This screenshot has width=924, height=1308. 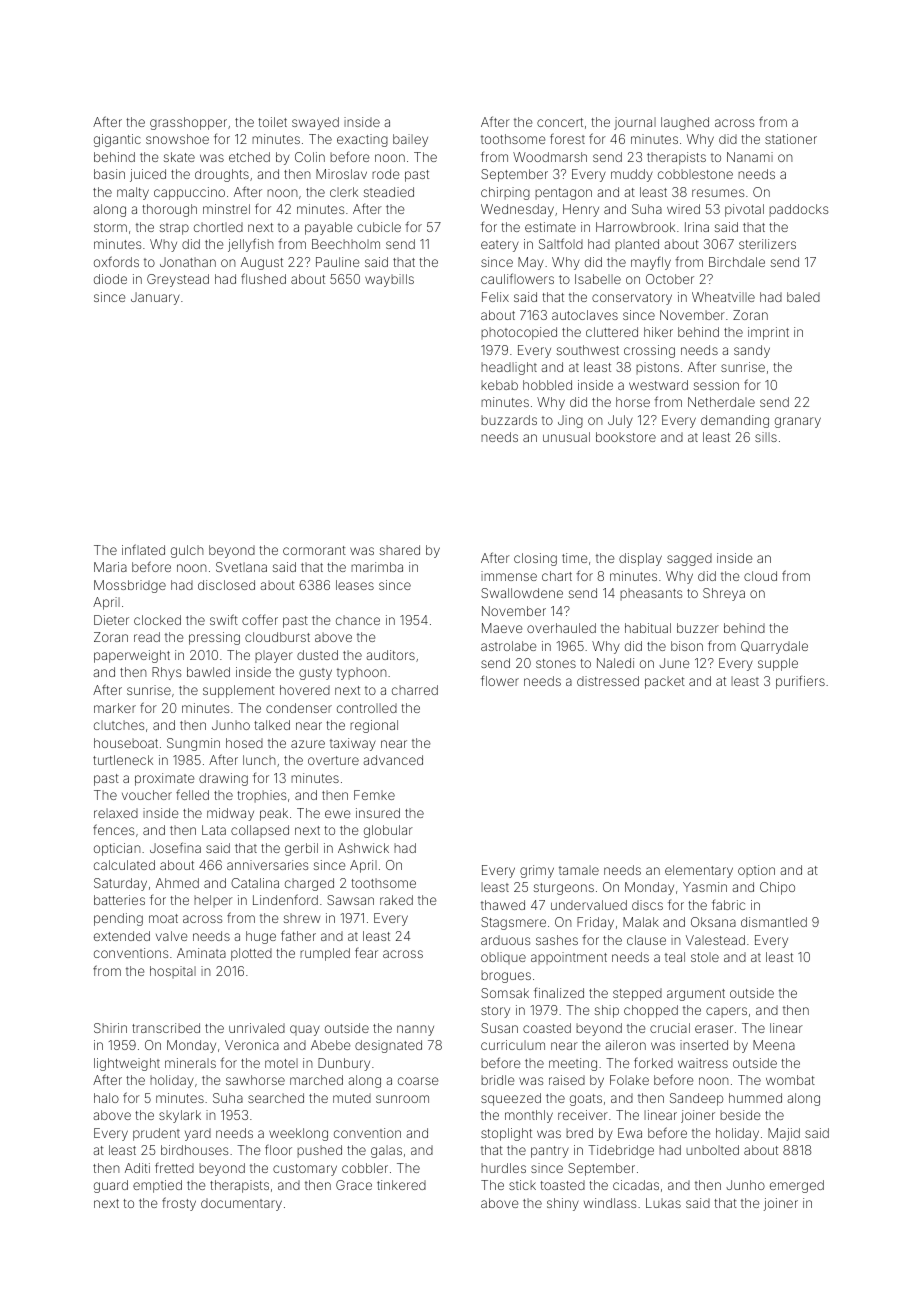 What do you see at coordinates (314, 550) in the screenshot?
I see `cormorant` at bounding box center [314, 550].
